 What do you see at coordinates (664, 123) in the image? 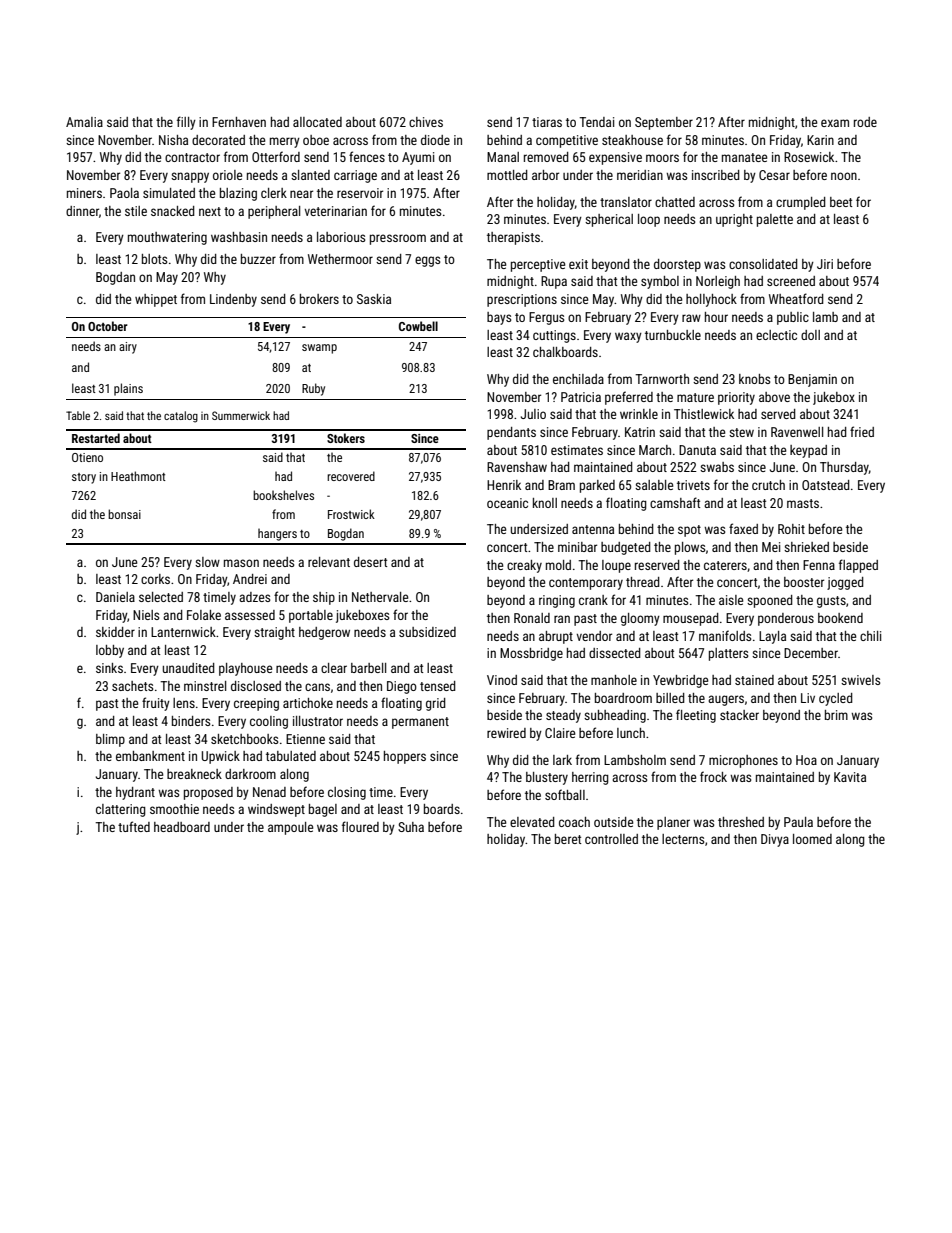
I see `September` at bounding box center [664, 123].
